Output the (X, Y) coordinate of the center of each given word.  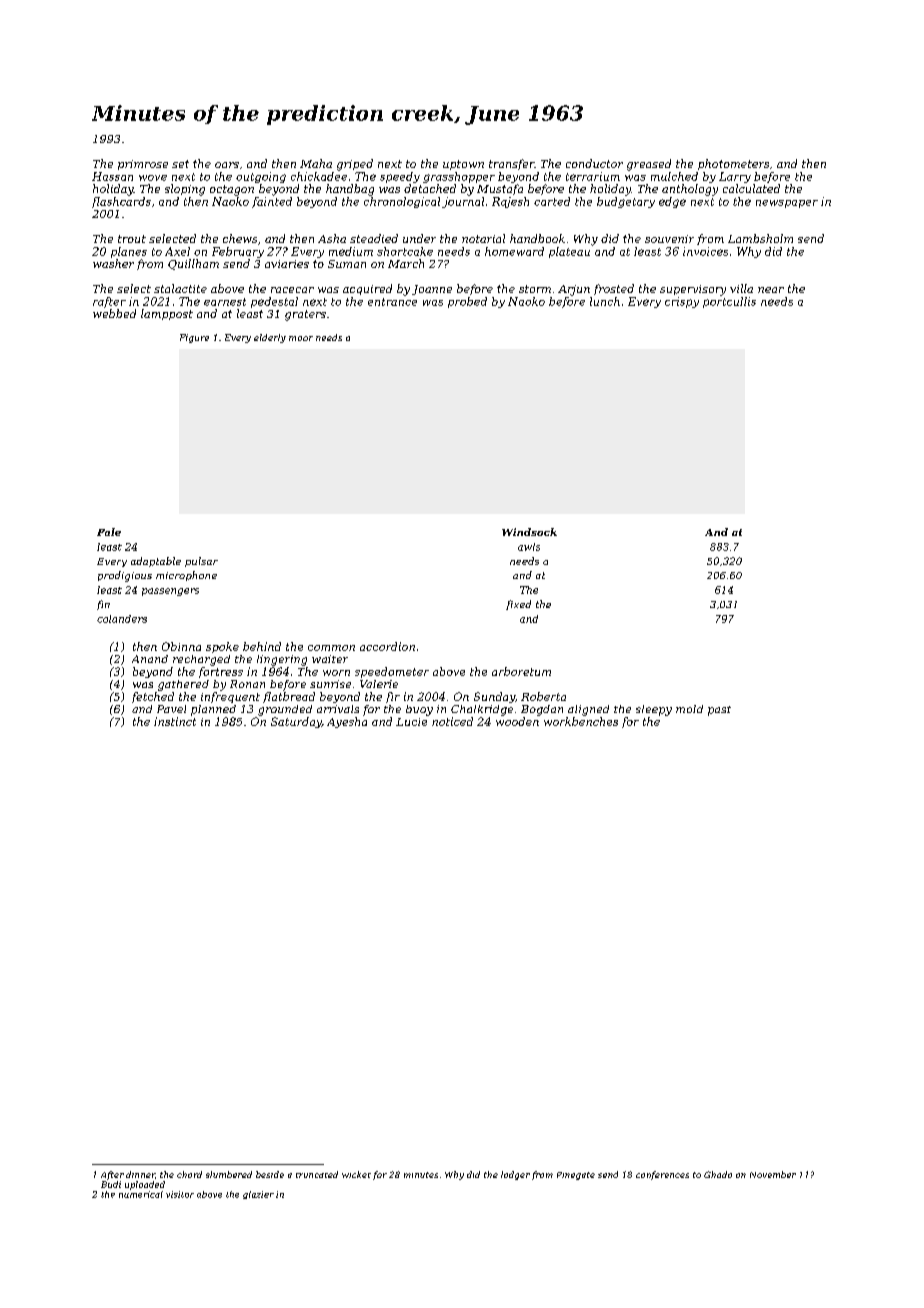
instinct (175, 721)
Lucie (411, 722)
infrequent (230, 697)
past (719, 711)
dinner (140, 1174)
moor (301, 338)
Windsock (529, 532)
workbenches (581, 721)
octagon (232, 190)
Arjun (574, 290)
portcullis (729, 302)
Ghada (718, 1174)
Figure (194, 338)
